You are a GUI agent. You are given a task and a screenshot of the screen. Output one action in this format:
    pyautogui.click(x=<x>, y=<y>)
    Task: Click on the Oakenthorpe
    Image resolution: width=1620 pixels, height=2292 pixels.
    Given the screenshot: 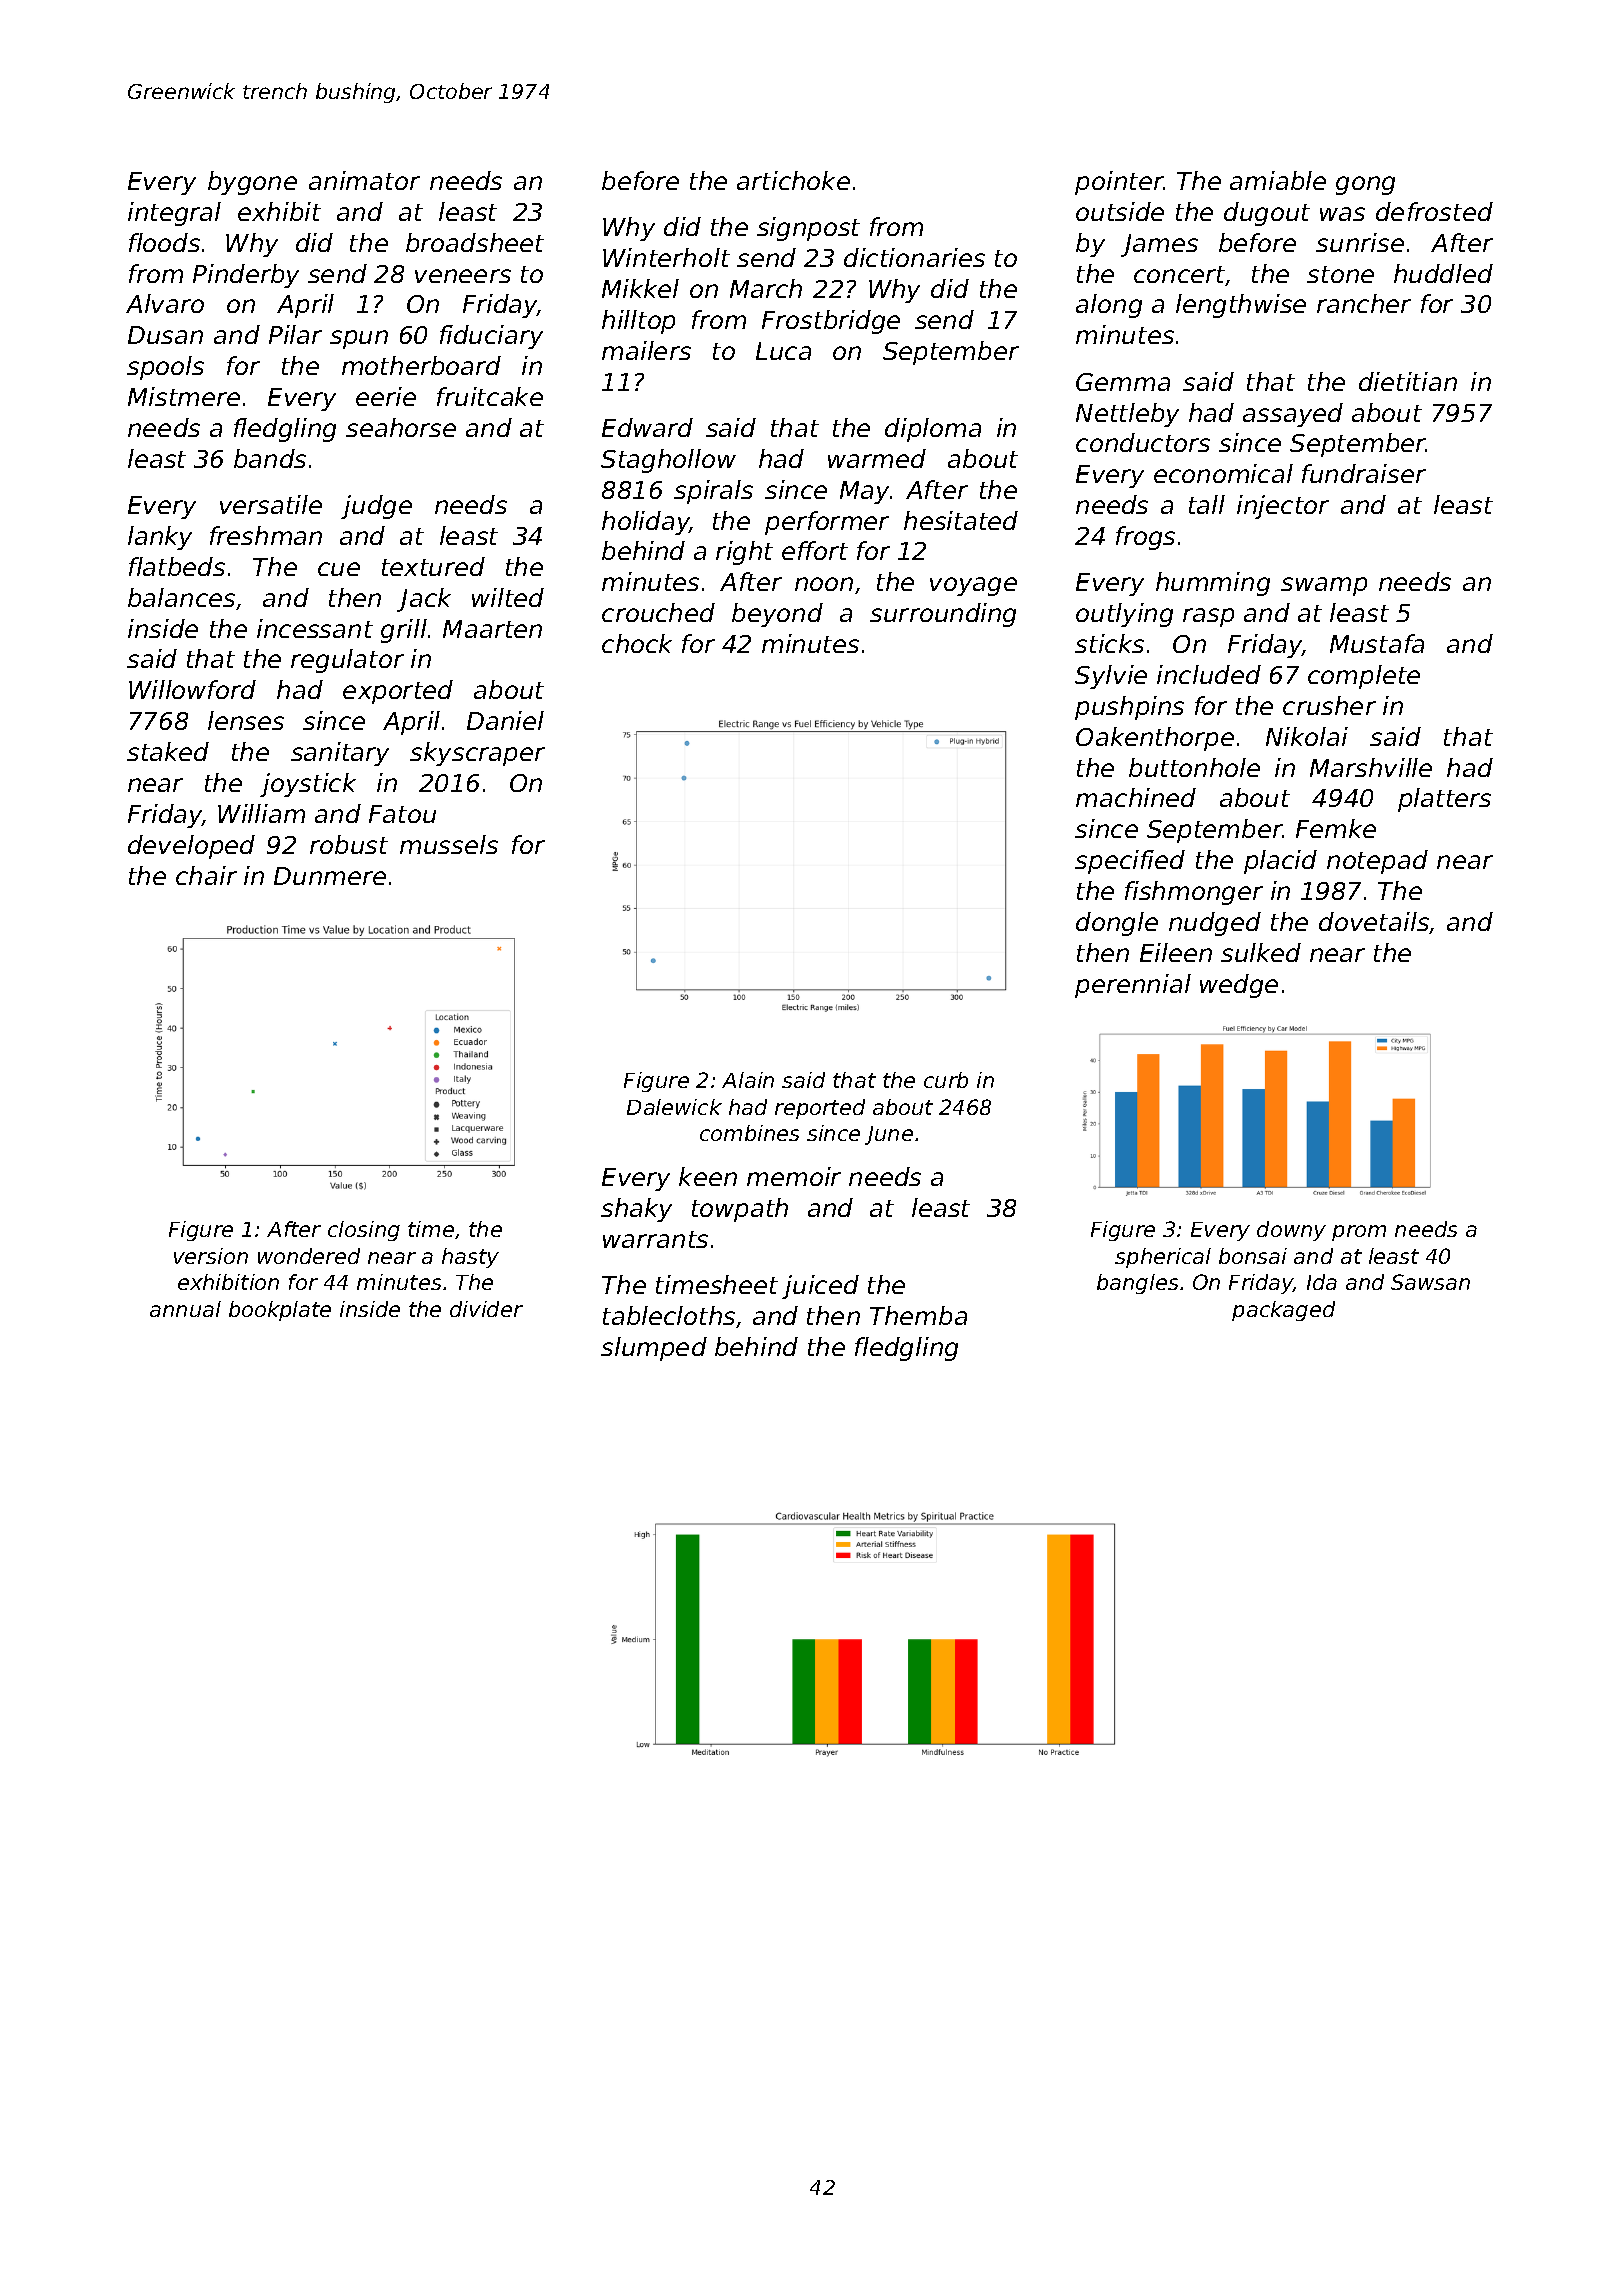 What is the action you would take?
    pyautogui.click(x=1155, y=739)
